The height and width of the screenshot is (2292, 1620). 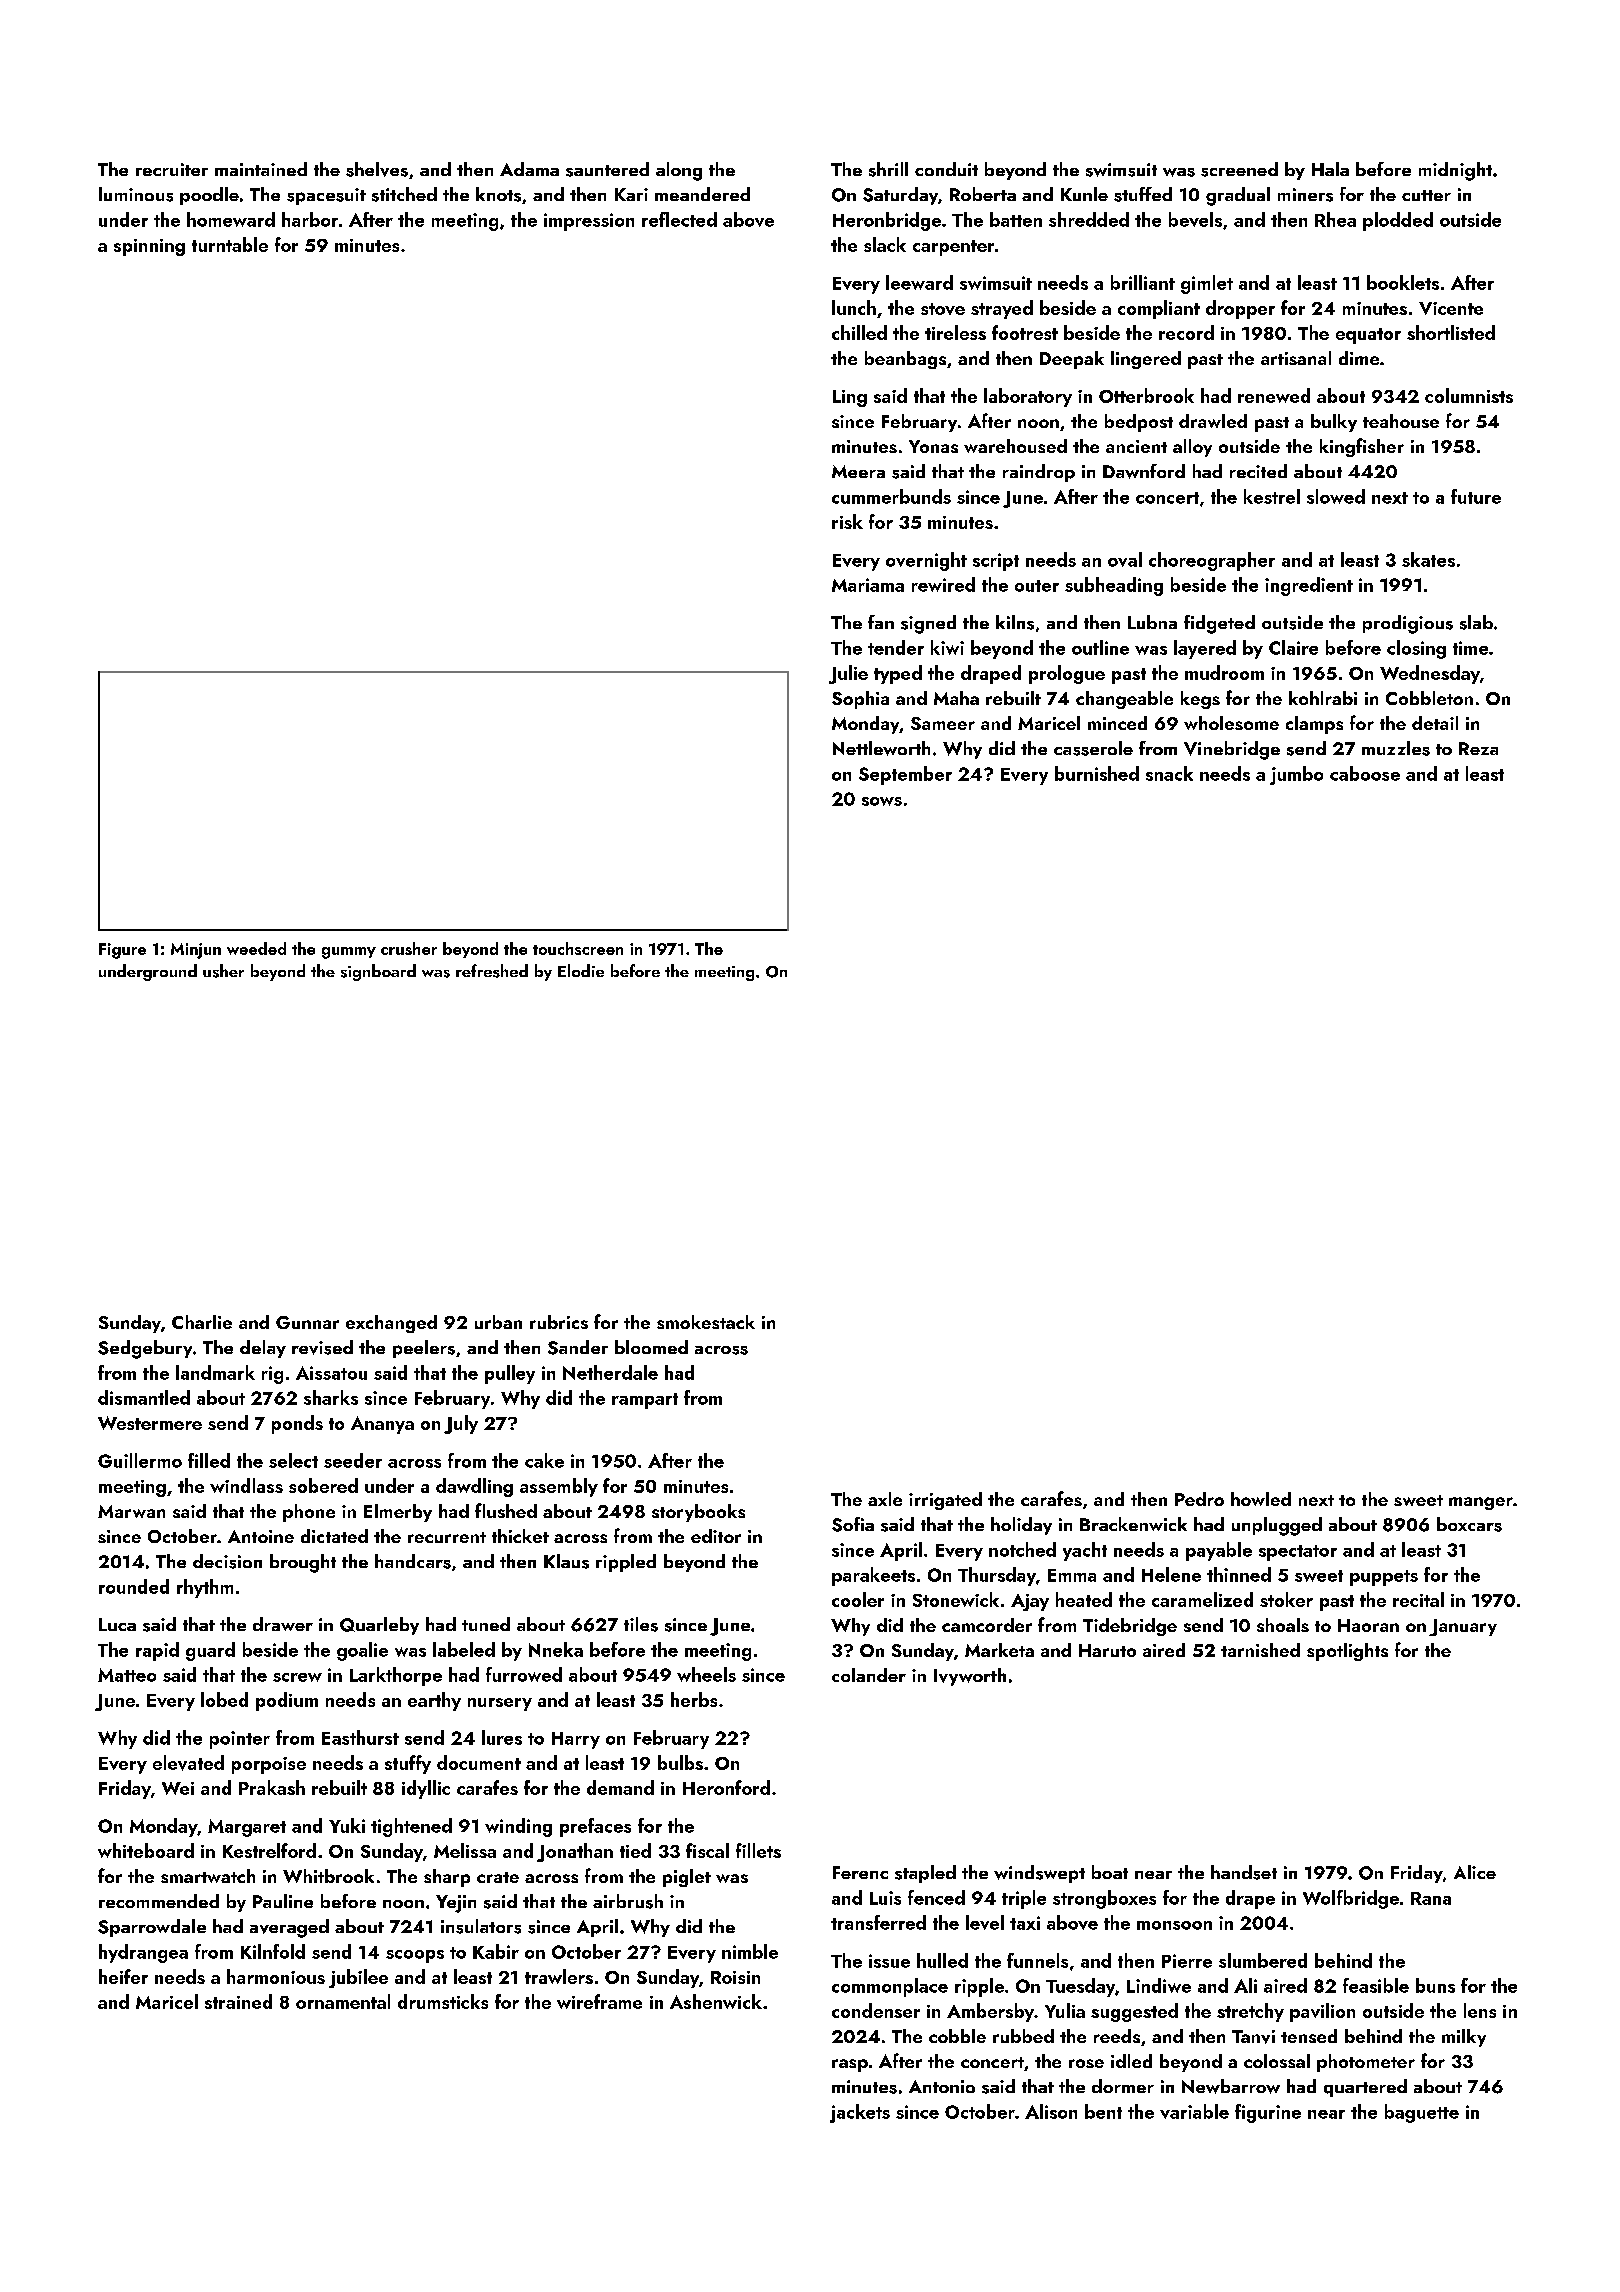 I want to click on milky, so click(x=1464, y=2038).
